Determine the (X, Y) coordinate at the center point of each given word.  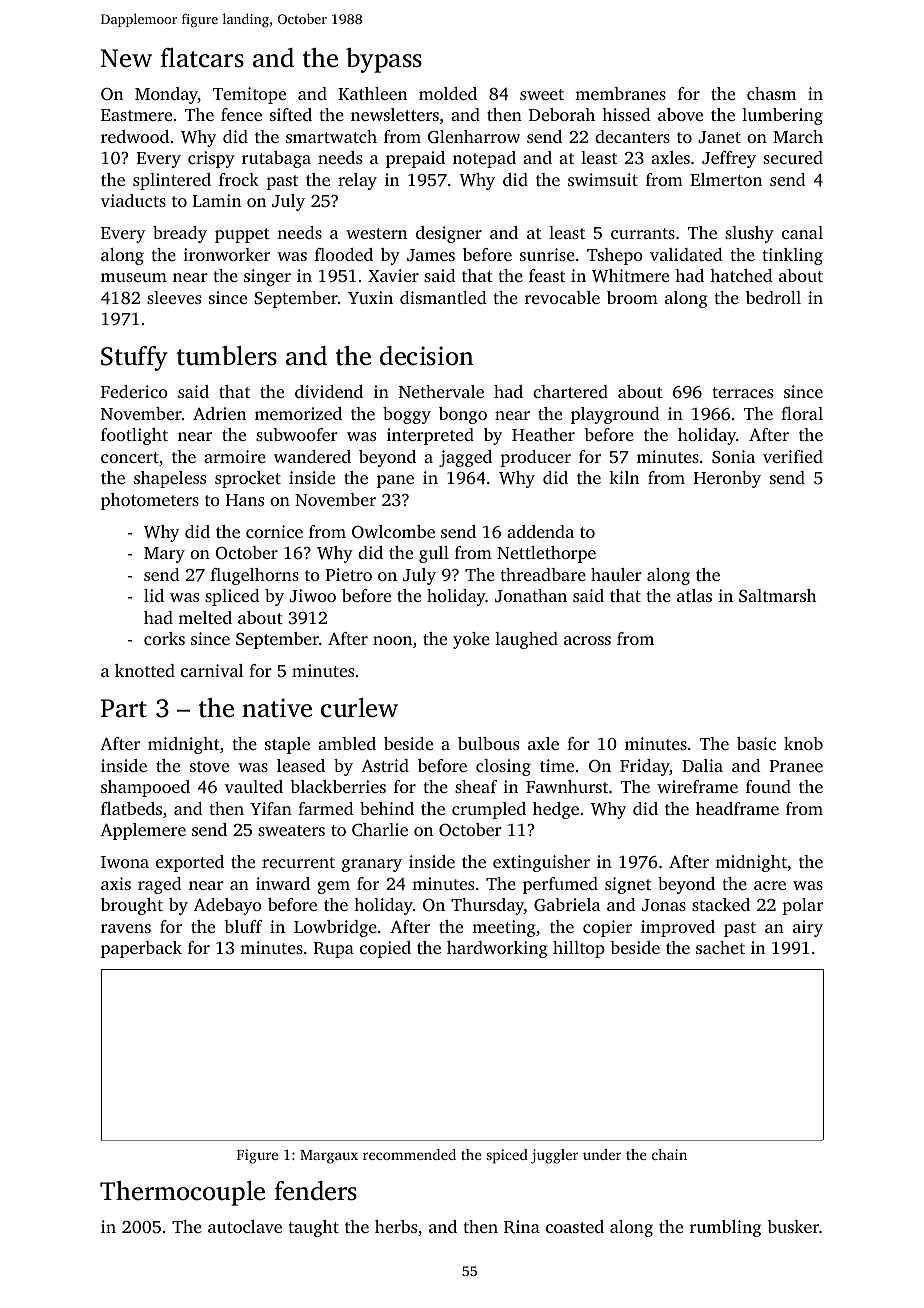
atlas (694, 595)
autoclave (245, 1226)
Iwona (125, 862)
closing (503, 767)
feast (547, 275)
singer (267, 277)
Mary (164, 555)
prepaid (415, 159)
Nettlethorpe (546, 554)
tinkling (793, 256)
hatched (741, 275)
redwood (135, 136)
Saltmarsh (777, 596)
